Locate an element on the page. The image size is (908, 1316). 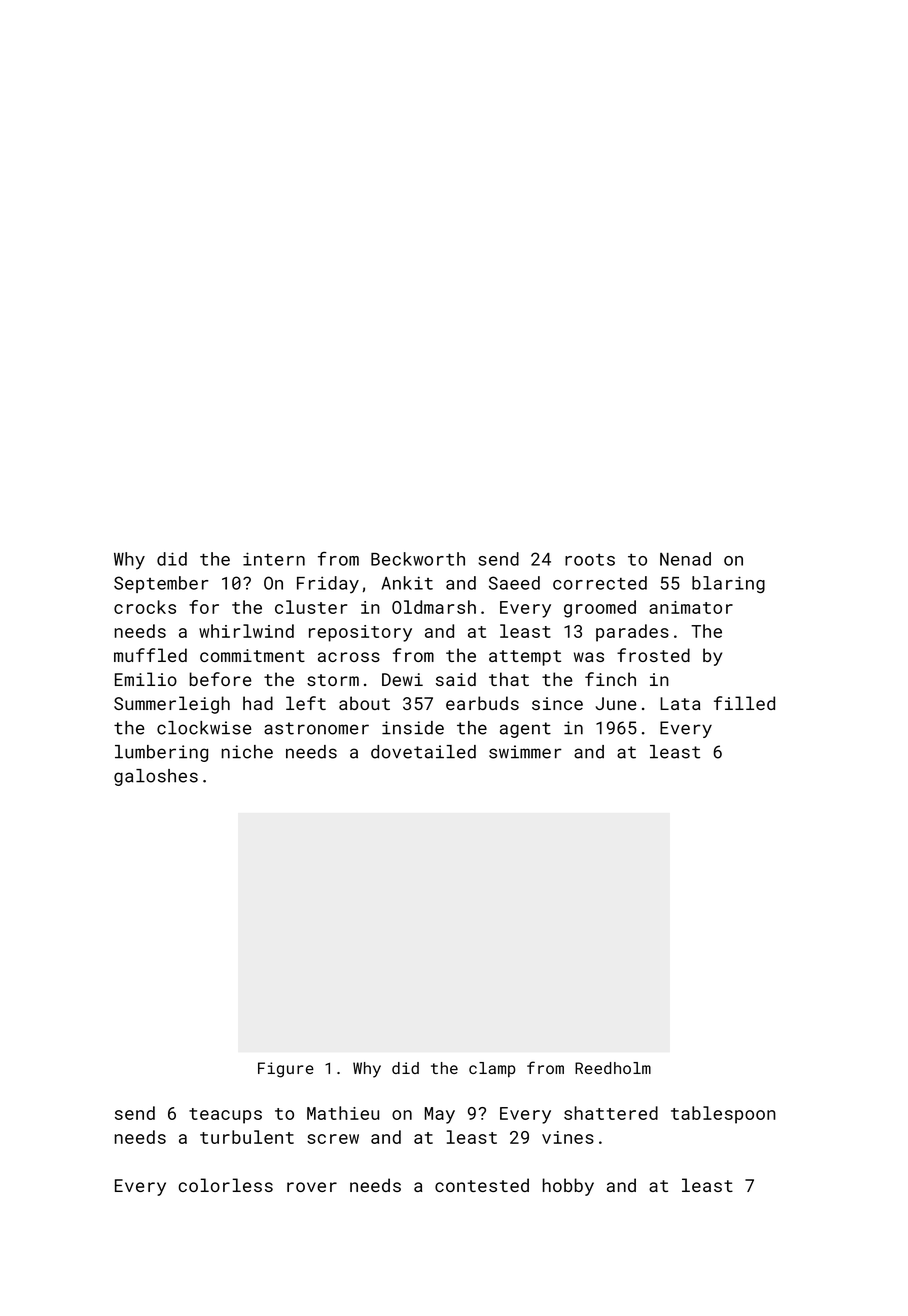
clamp is located at coordinates (492, 1069).
